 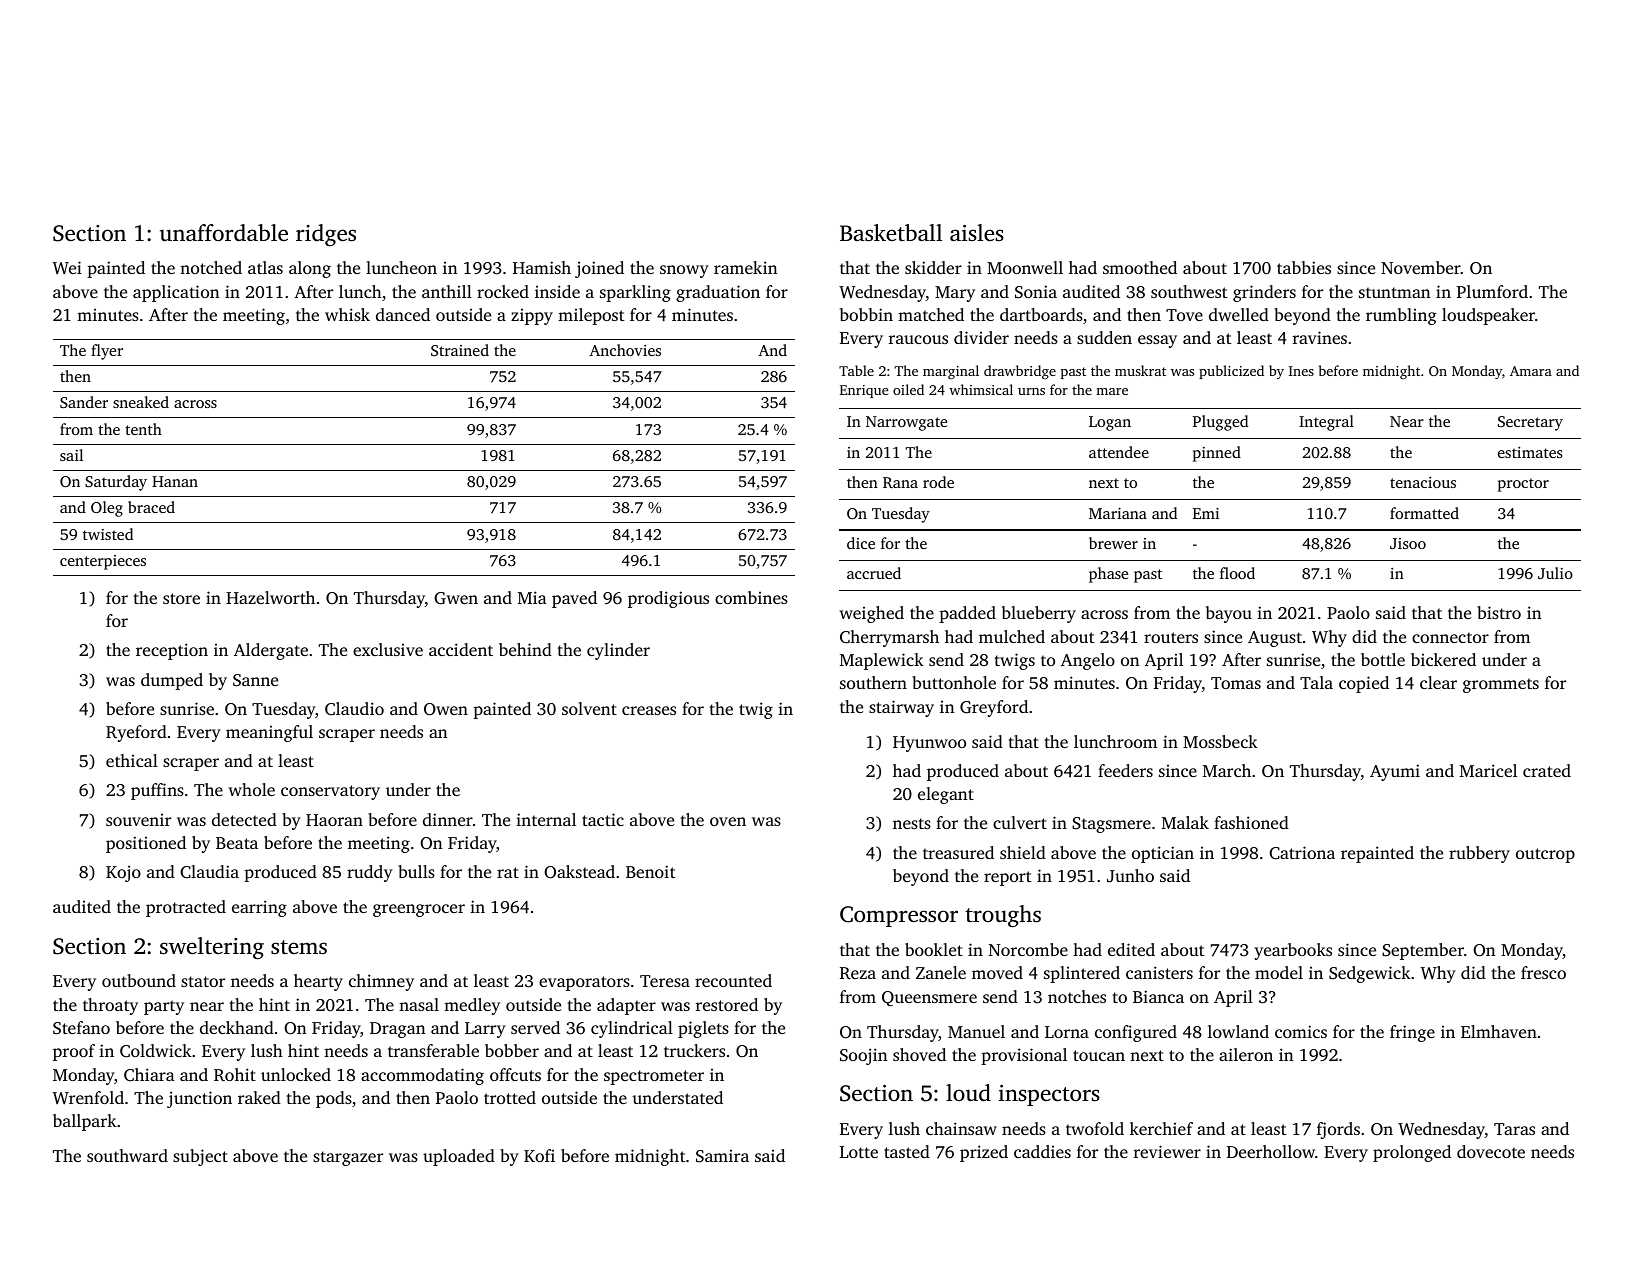 What do you see at coordinates (728, 821) in the image?
I see `oven` at bounding box center [728, 821].
